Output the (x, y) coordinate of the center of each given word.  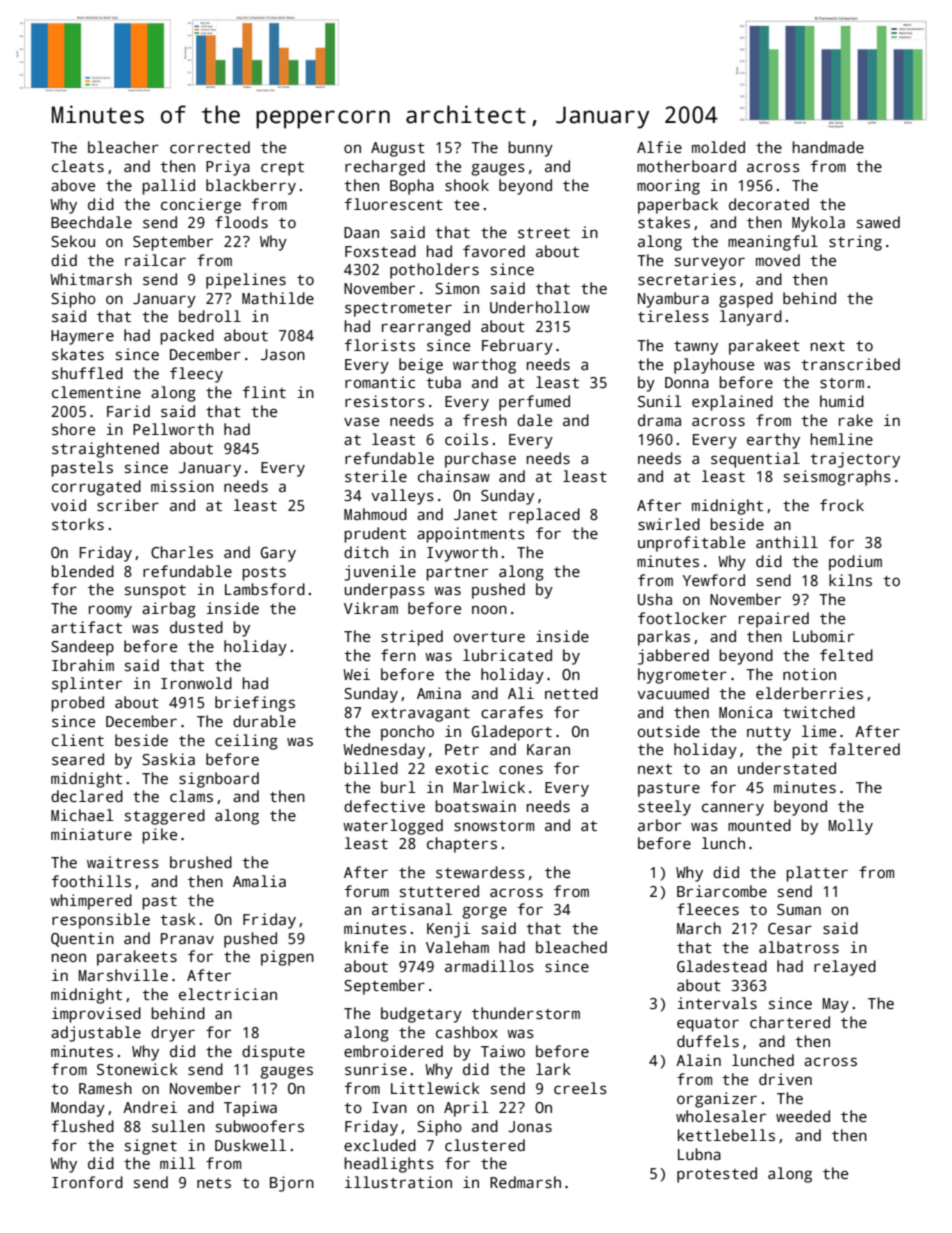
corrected (210, 147)
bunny (530, 149)
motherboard (686, 166)
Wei (356, 674)
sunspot (155, 592)
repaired (774, 620)
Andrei (150, 1107)
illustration (398, 1182)
